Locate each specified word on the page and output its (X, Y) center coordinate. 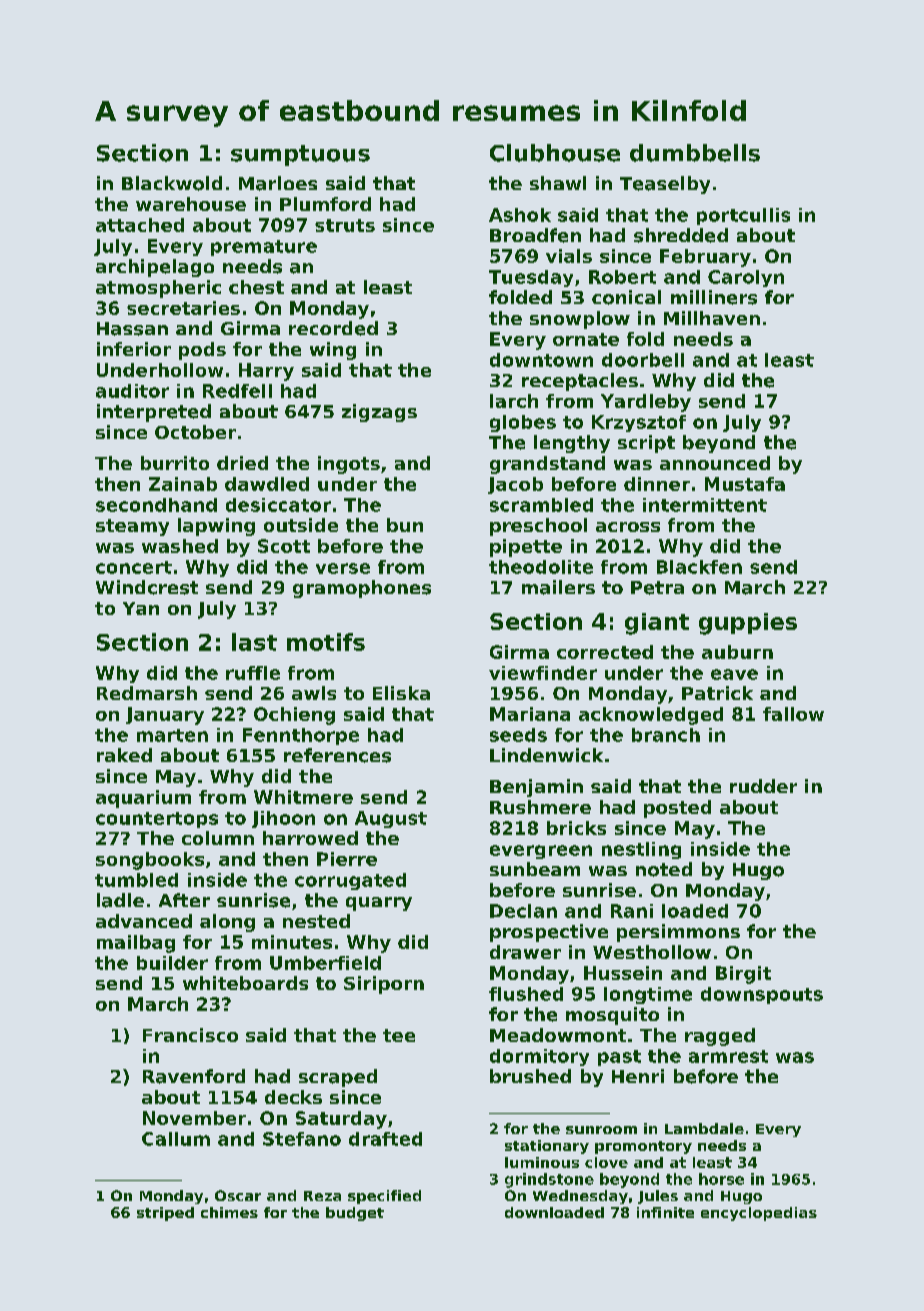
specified (384, 1197)
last (254, 642)
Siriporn (384, 985)
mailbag (136, 944)
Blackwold (172, 183)
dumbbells (695, 153)
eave (734, 674)
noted (664, 869)
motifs (326, 642)
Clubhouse (555, 153)
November (194, 1118)
